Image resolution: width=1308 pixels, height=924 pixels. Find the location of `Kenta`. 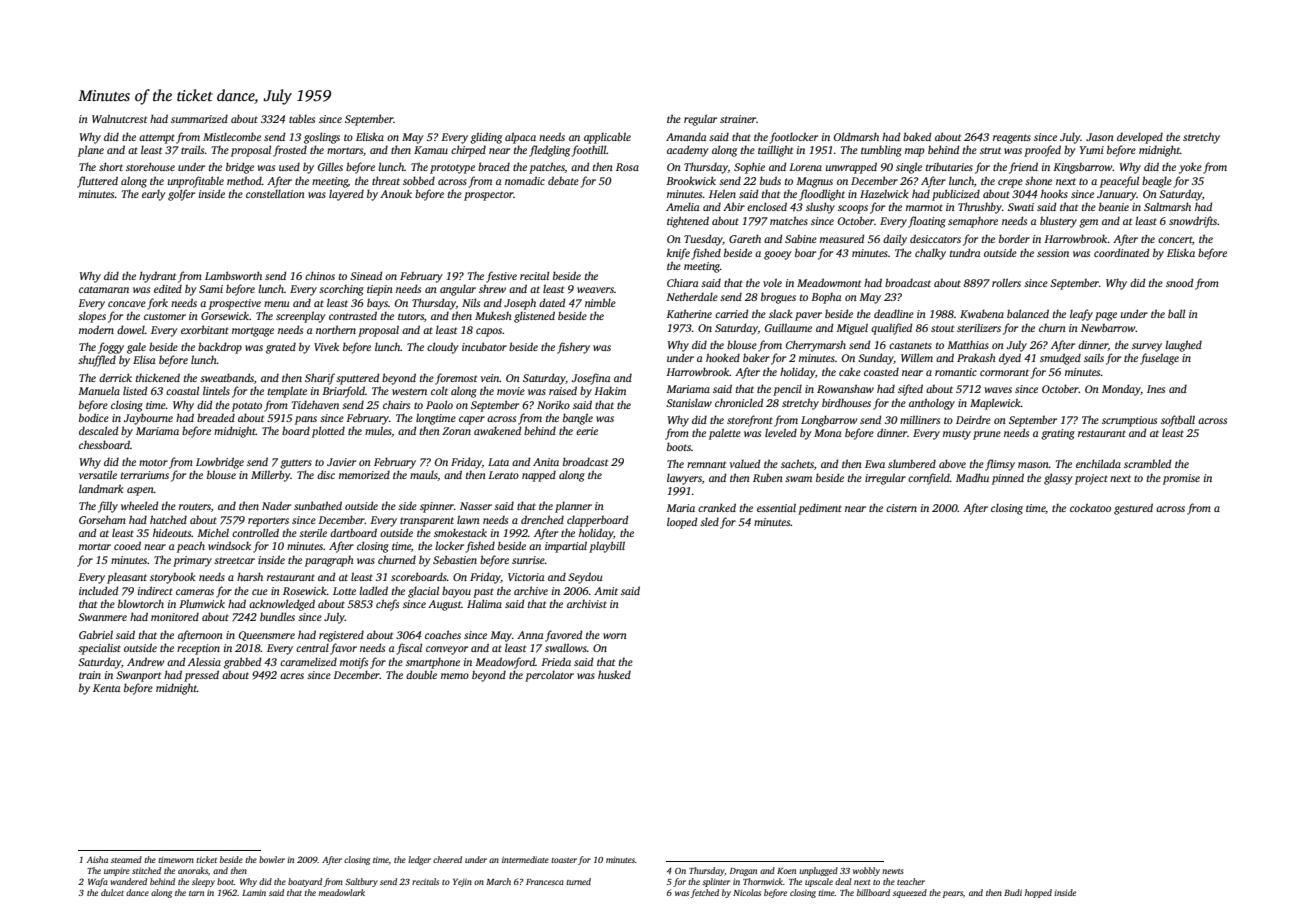

Kenta is located at coordinates (106, 688).
